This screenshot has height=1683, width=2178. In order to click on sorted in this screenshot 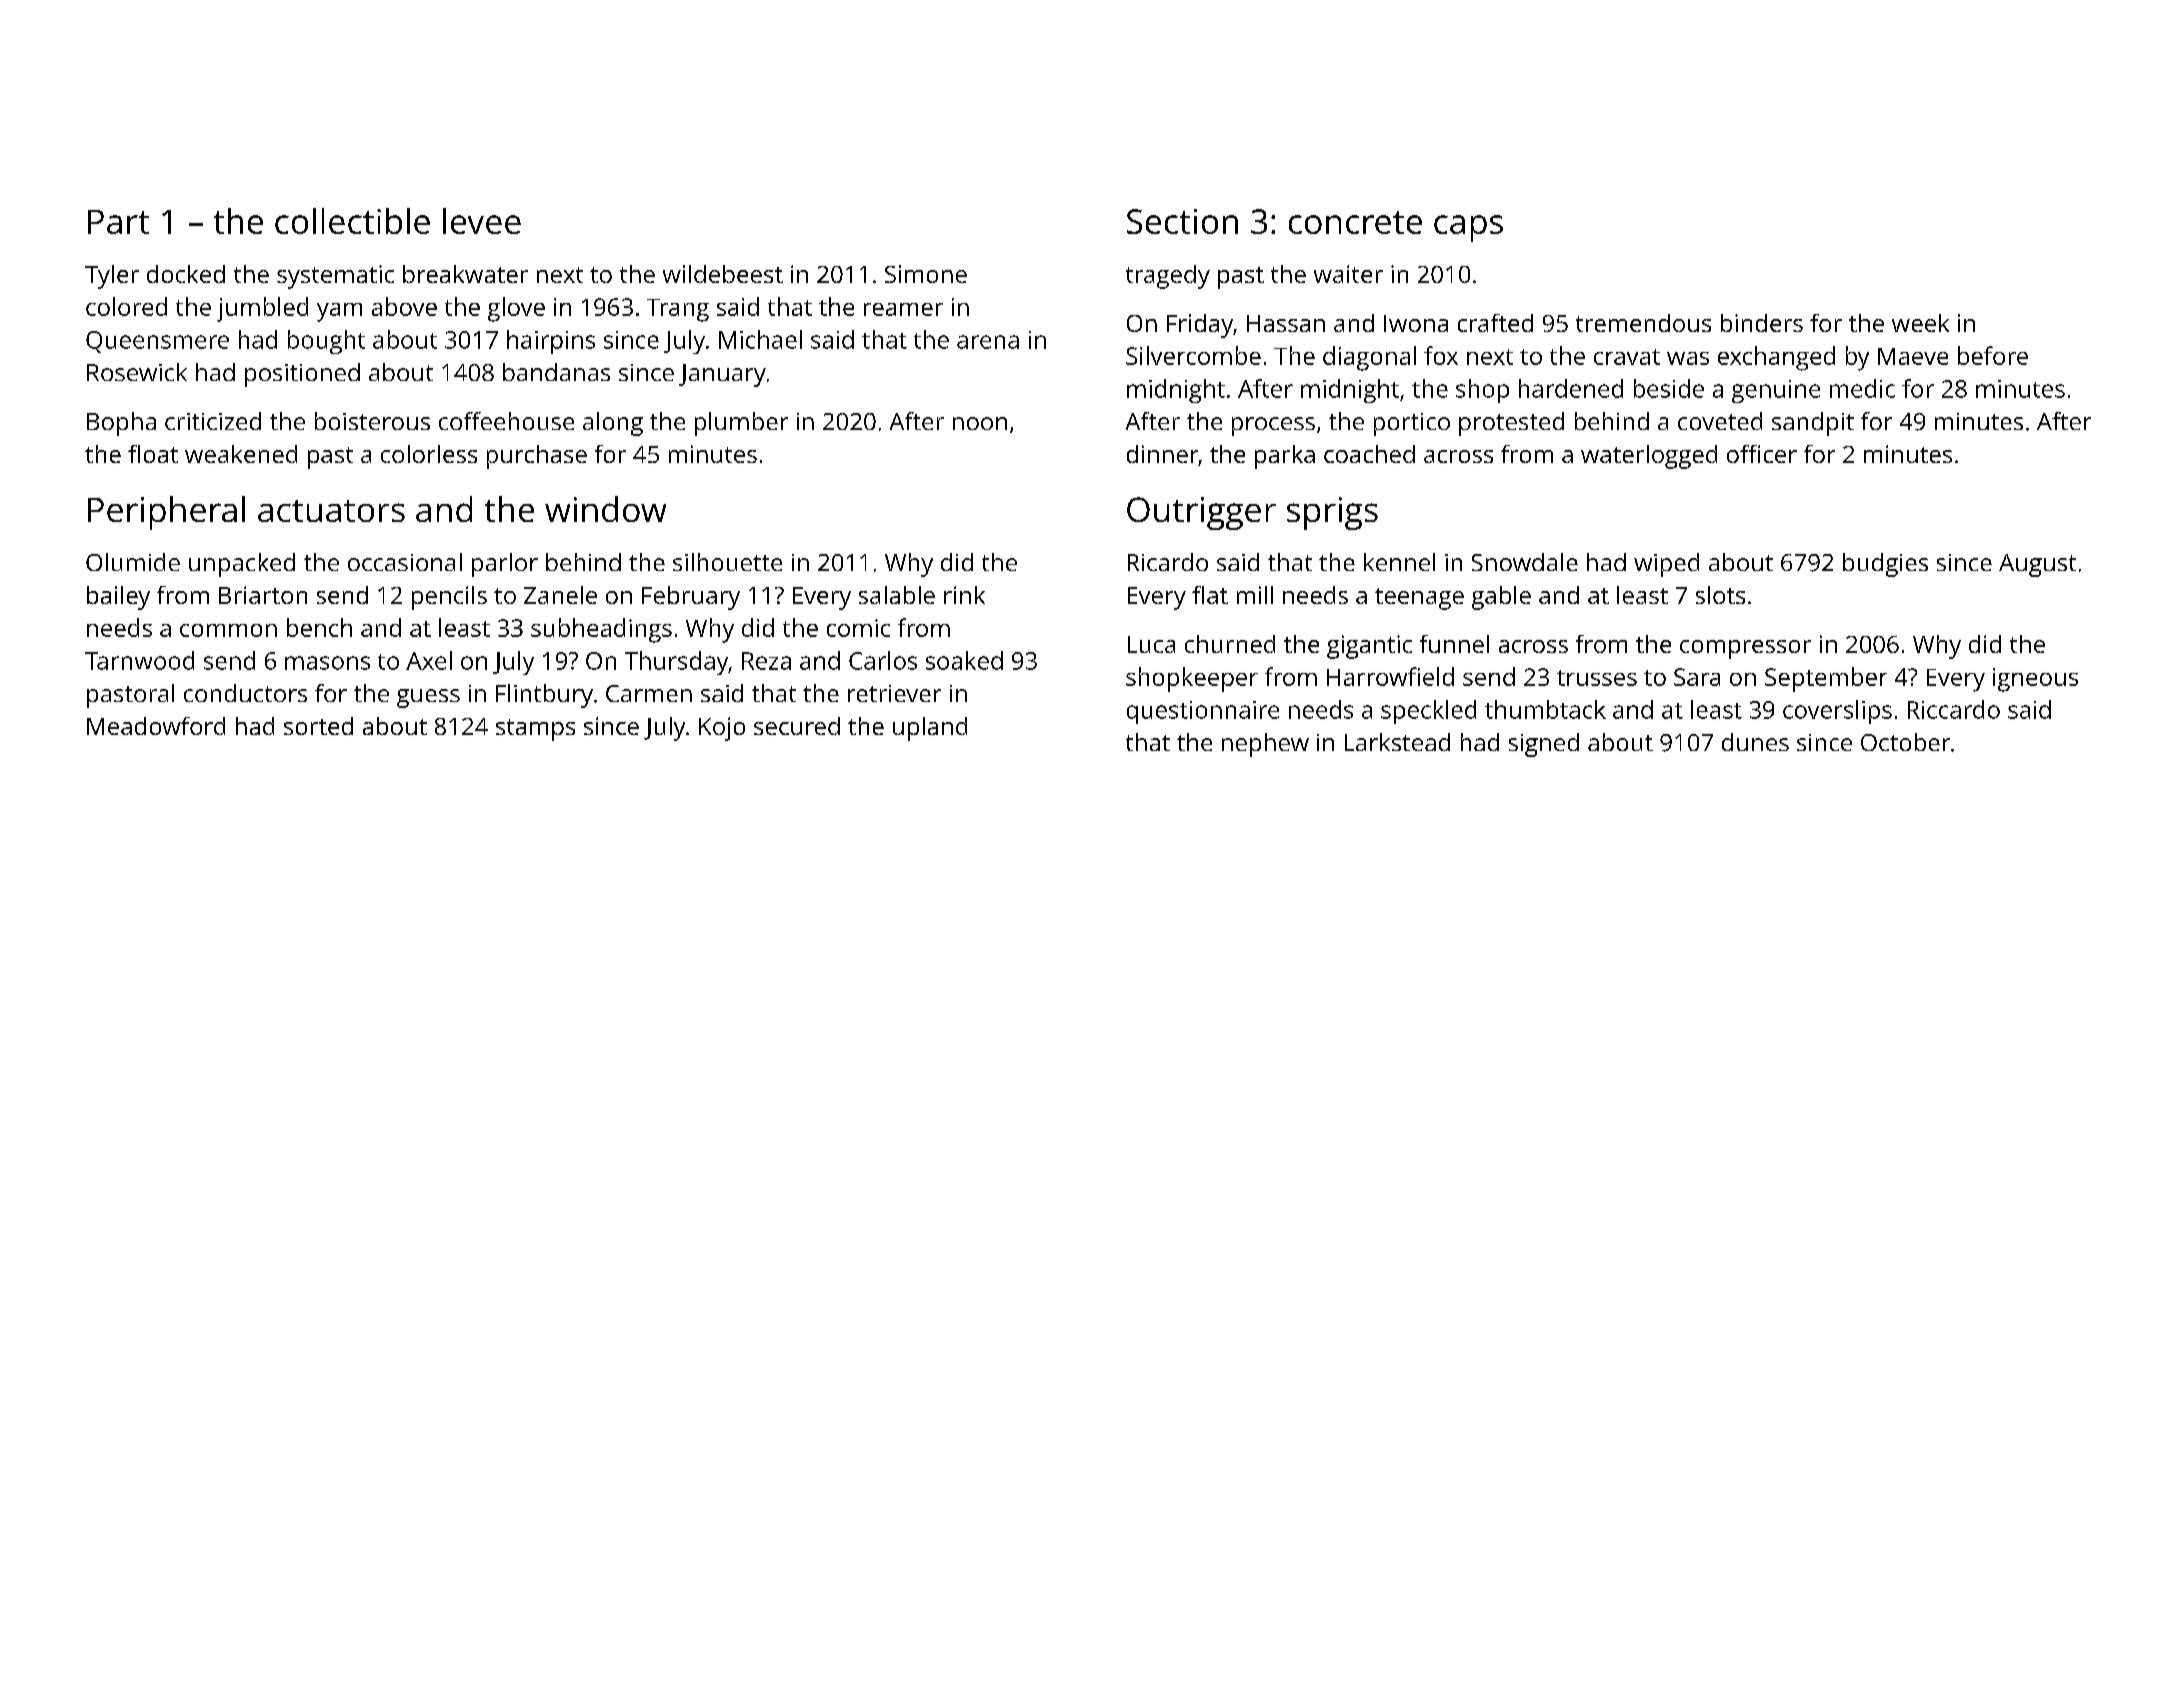, I will do `click(318, 726)`.
